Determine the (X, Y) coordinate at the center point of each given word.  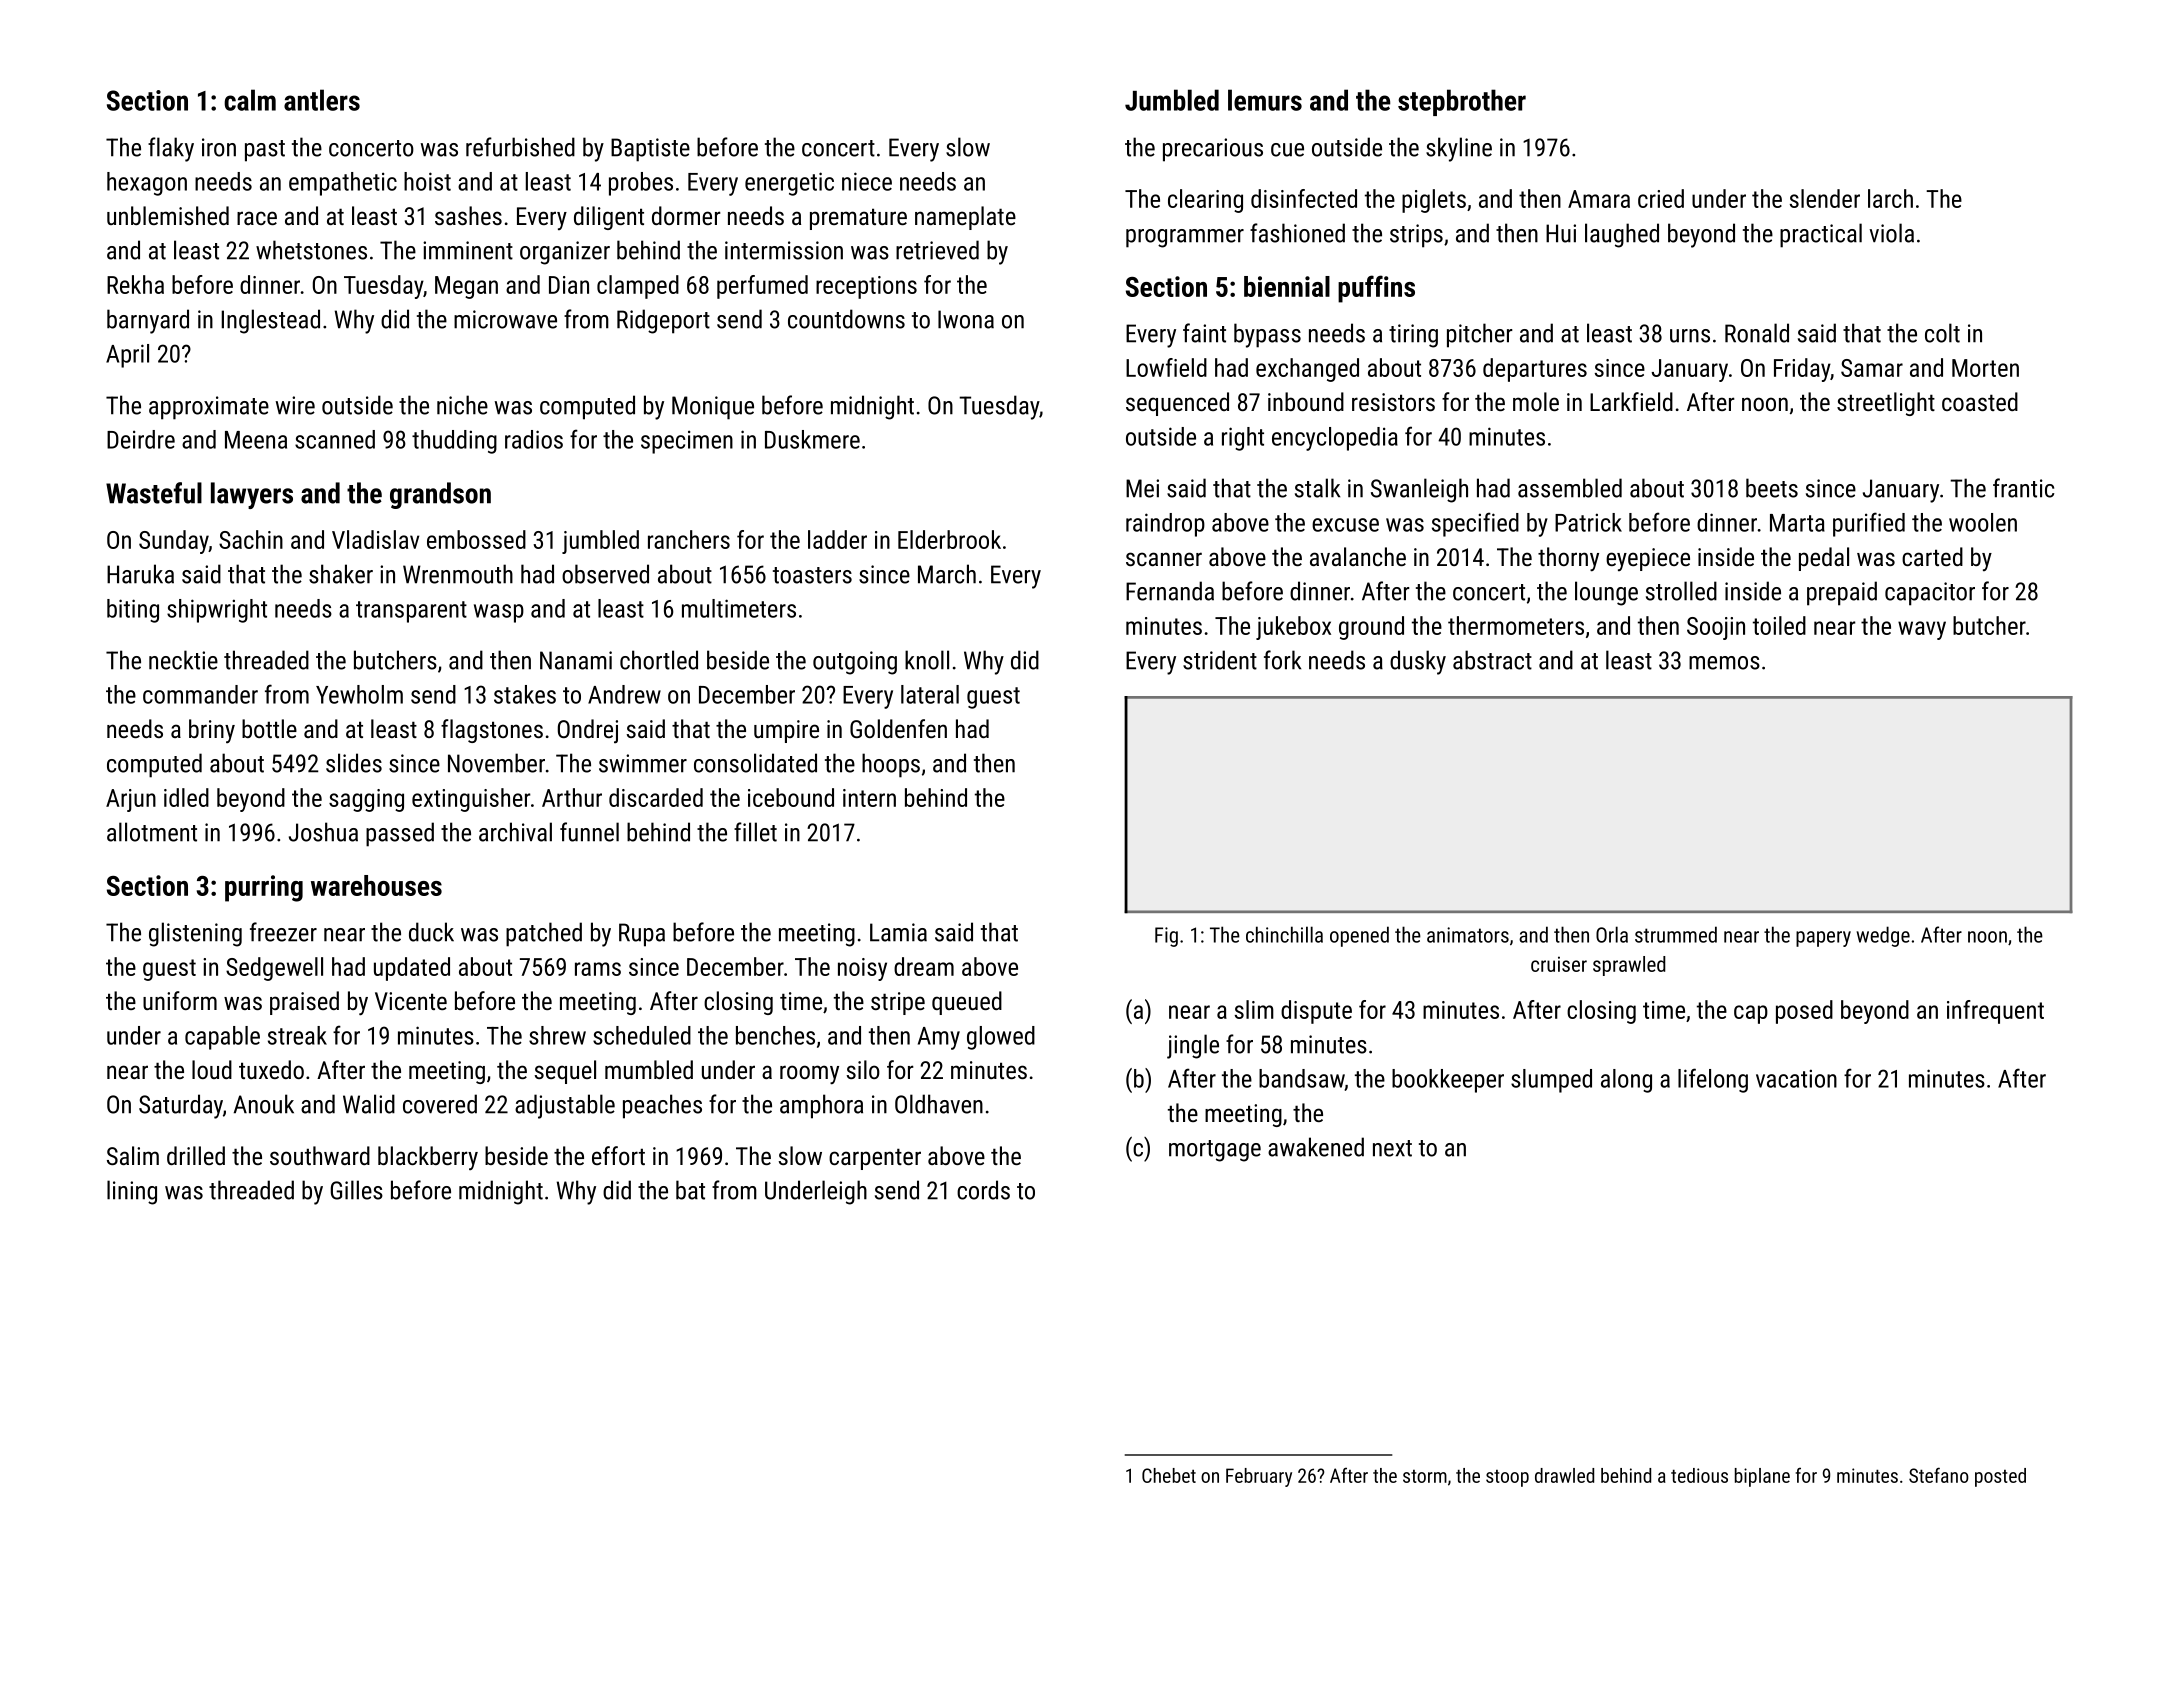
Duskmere (812, 439)
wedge (1883, 936)
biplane (1762, 1477)
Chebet (1169, 1475)
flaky (171, 149)
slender (1825, 198)
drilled (196, 1155)
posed (1804, 1012)
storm (1425, 1476)
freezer (283, 932)
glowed (1001, 1038)
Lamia (898, 932)
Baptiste (650, 150)
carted (1932, 556)
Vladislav (375, 539)
